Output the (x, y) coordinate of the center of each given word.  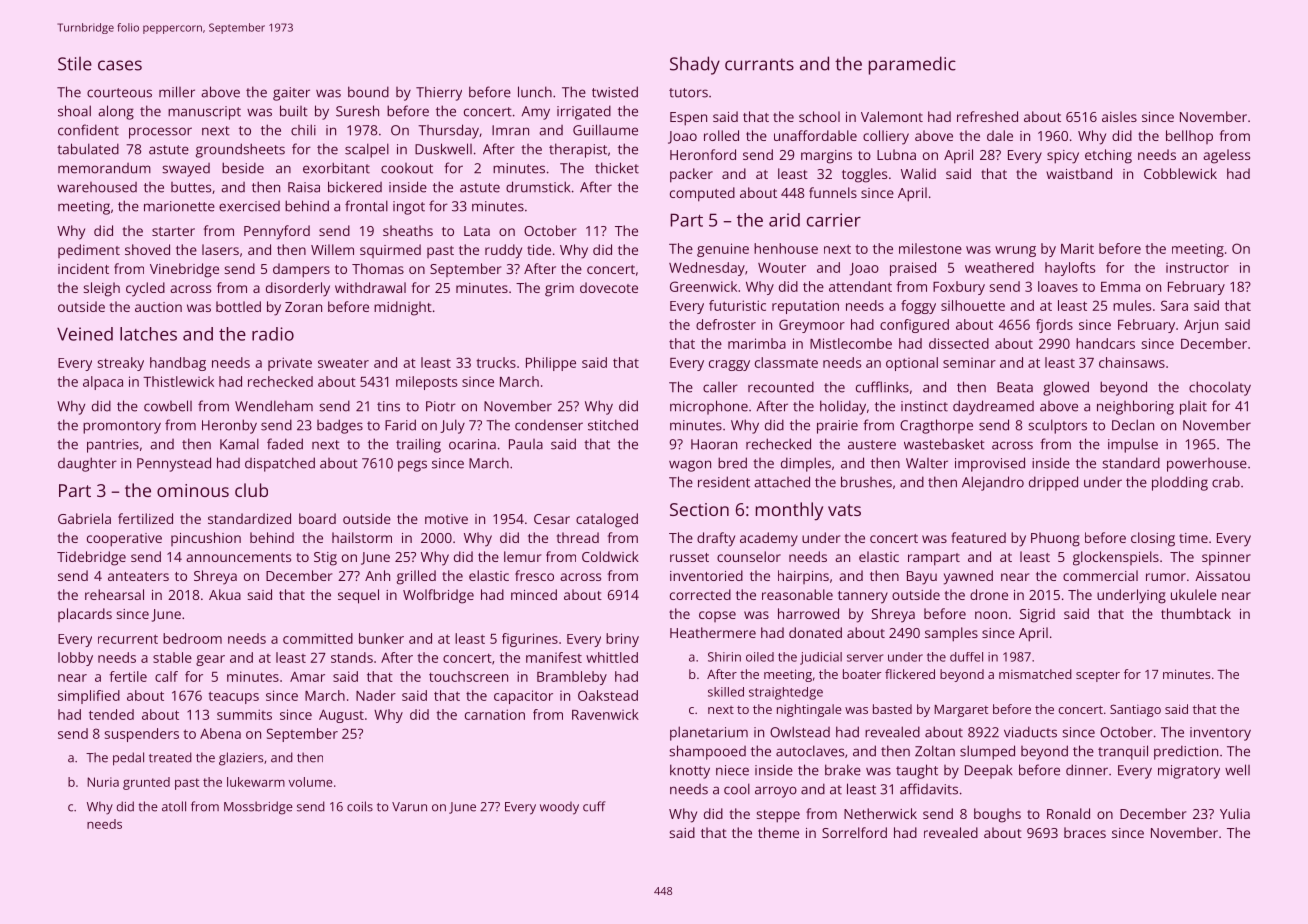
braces (1085, 832)
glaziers (241, 759)
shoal (74, 111)
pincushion (206, 539)
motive (446, 519)
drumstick (538, 187)
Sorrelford (854, 832)
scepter (1098, 676)
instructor (1197, 268)
